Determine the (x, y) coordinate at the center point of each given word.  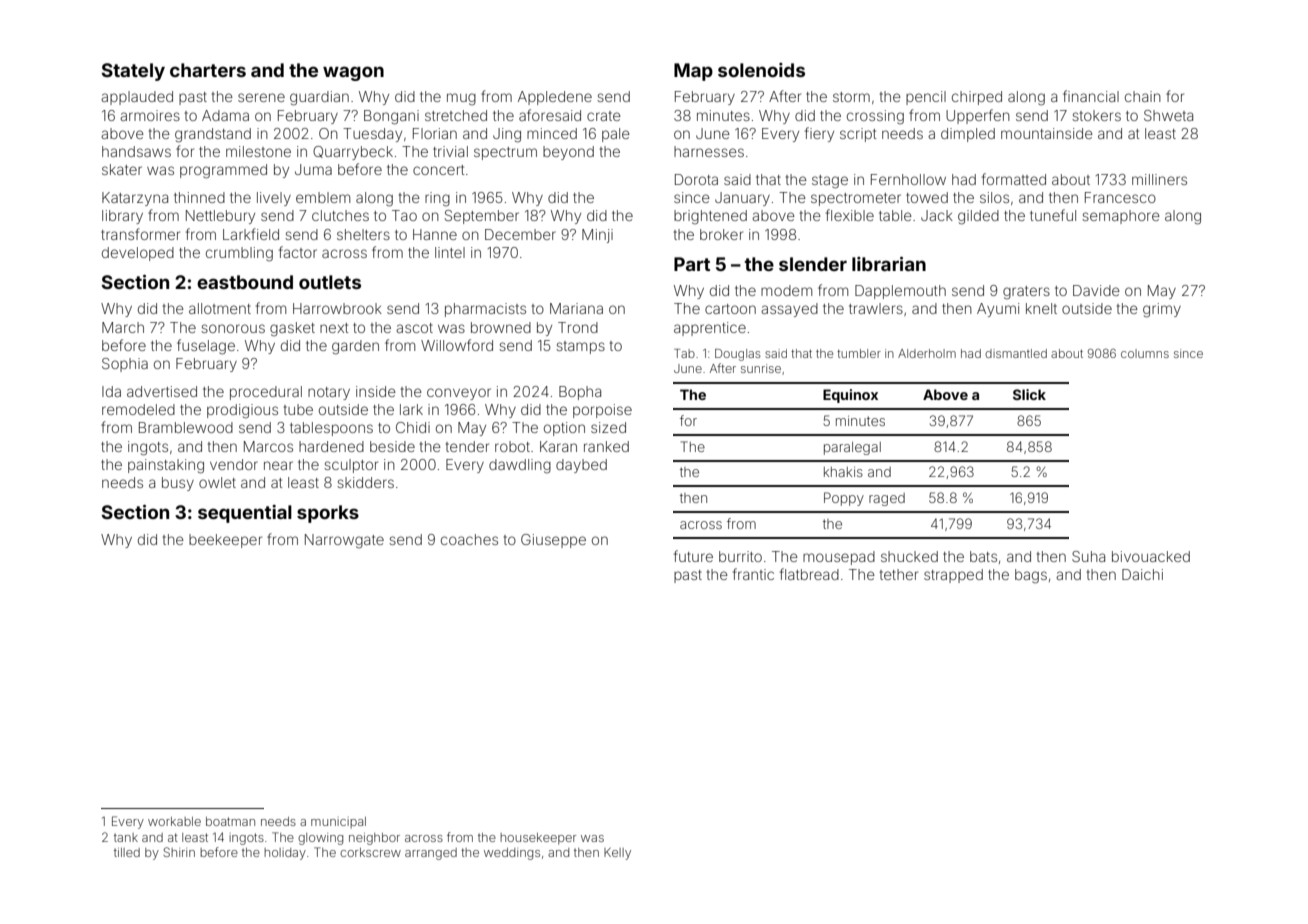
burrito (740, 556)
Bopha (580, 393)
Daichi (1142, 574)
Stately (133, 72)
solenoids (761, 70)
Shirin (179, 852)
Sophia (125, 365)
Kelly (617, 854)
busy (178, 484)
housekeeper (538, 839)
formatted (1014, 179)
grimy (1162, 310)
